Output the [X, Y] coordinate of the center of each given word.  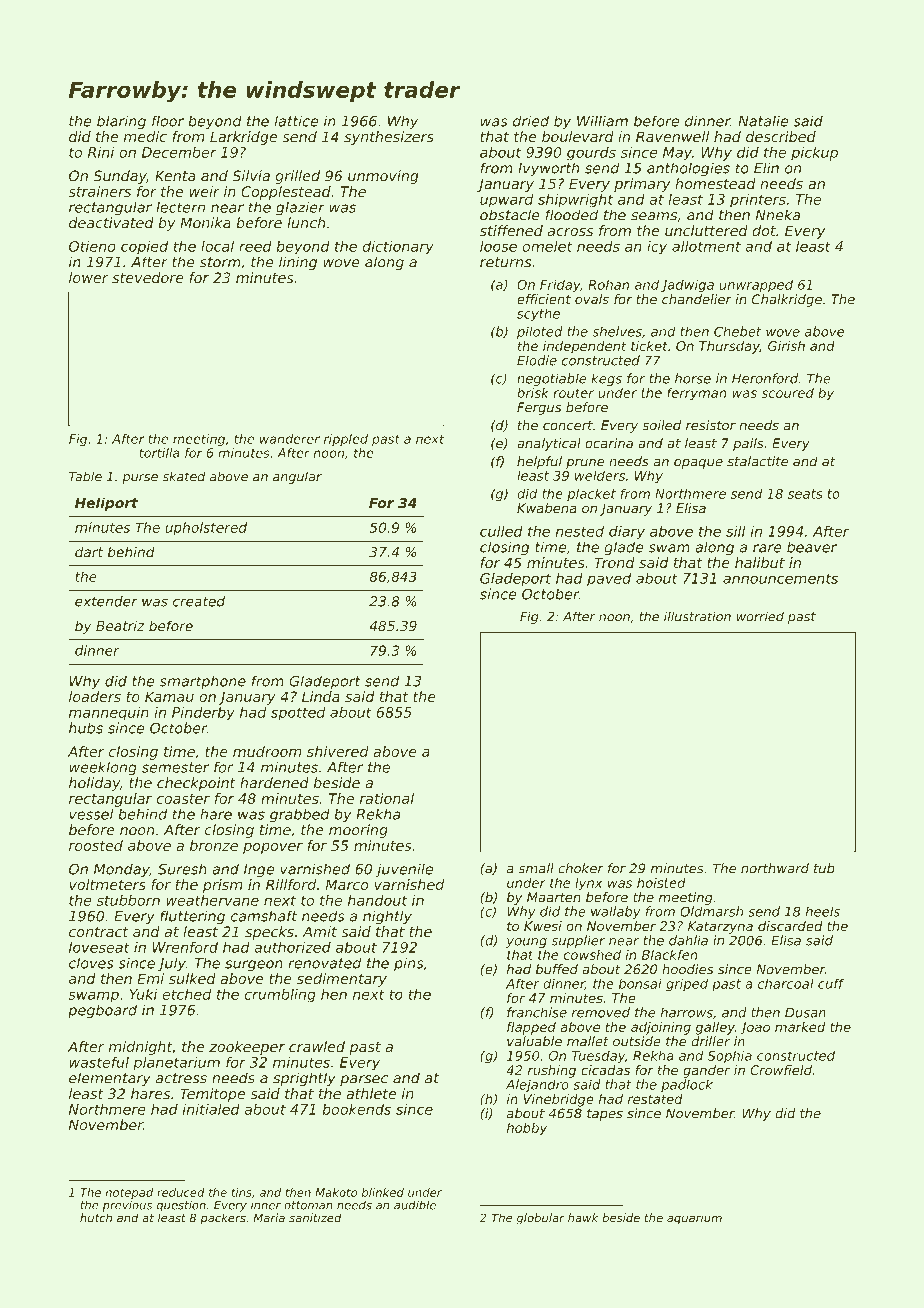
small [536, 868]
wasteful [99, 1062]
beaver [812, 547]
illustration [697, 616]
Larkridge [243, 138]
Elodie [537, 360]
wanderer [290, 439]
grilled [297, 177]
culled [501, 531]
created [199, 601]
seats [805, 494]
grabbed [300, 815]
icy [657, 248]
